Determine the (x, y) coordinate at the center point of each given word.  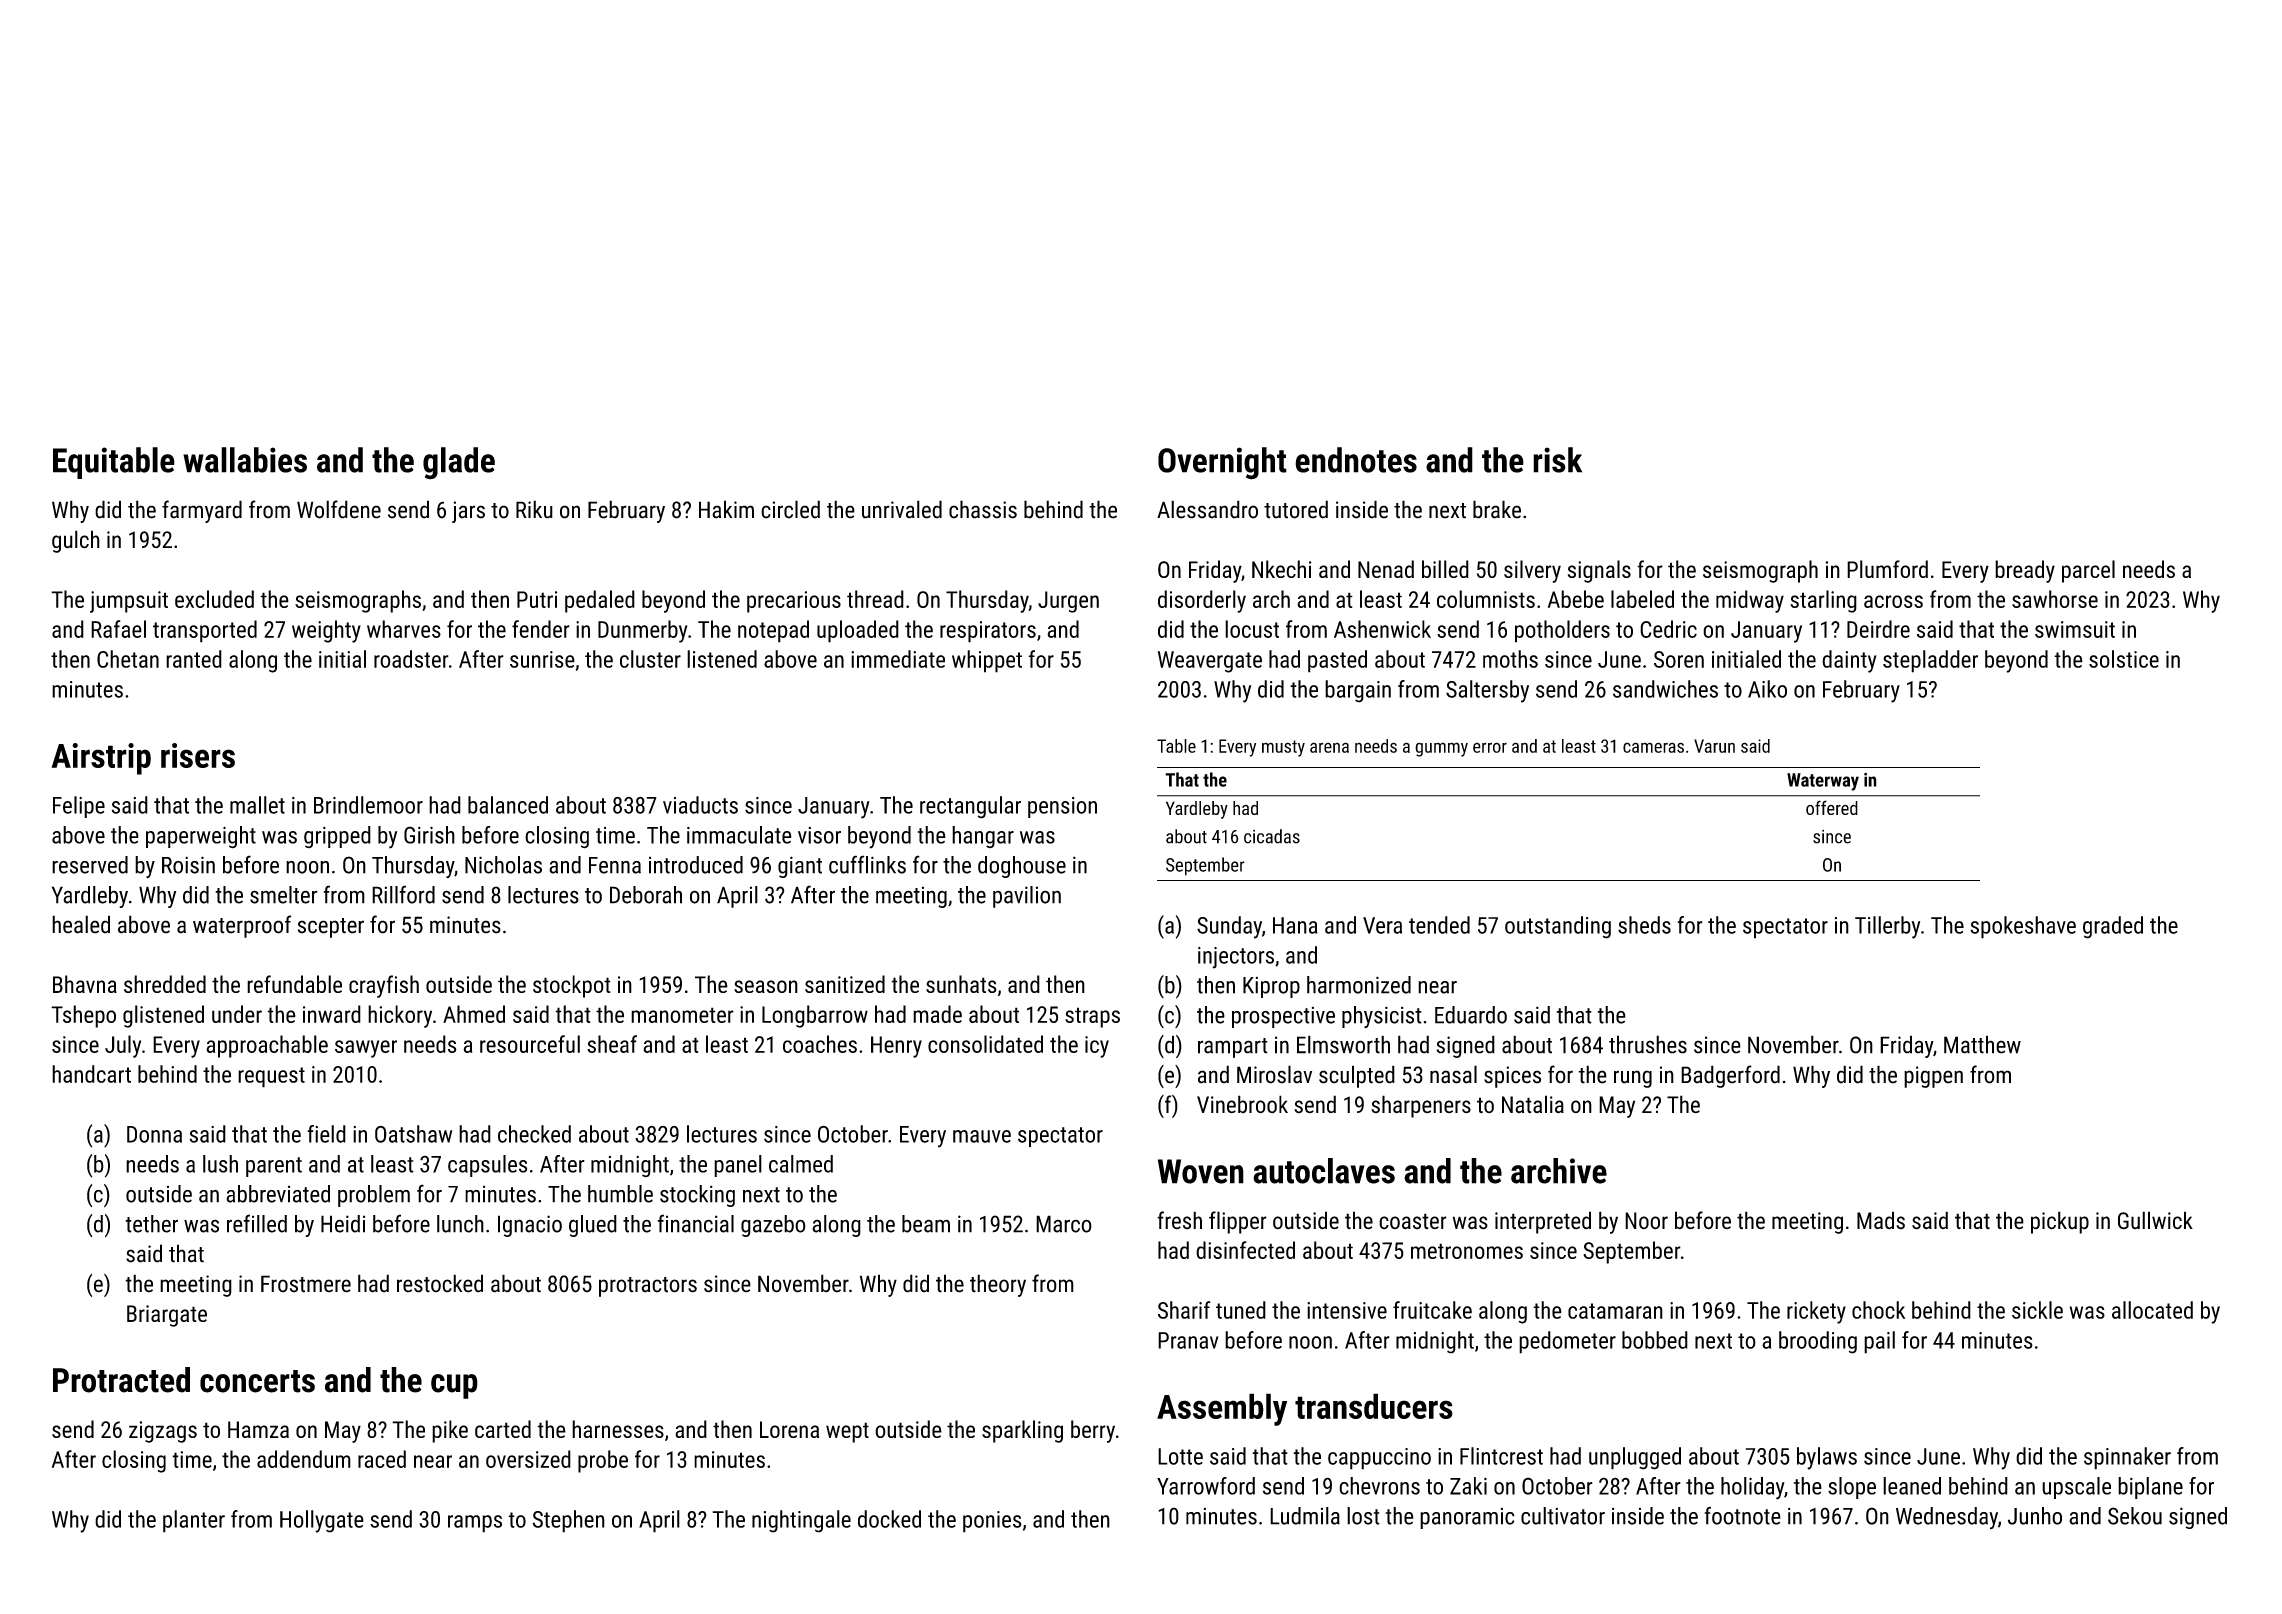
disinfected (1245, 1250)
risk (1557, 460)
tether (151, 1224)
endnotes (1356, 460)
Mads (1881, 1220)
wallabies (245, 460)
